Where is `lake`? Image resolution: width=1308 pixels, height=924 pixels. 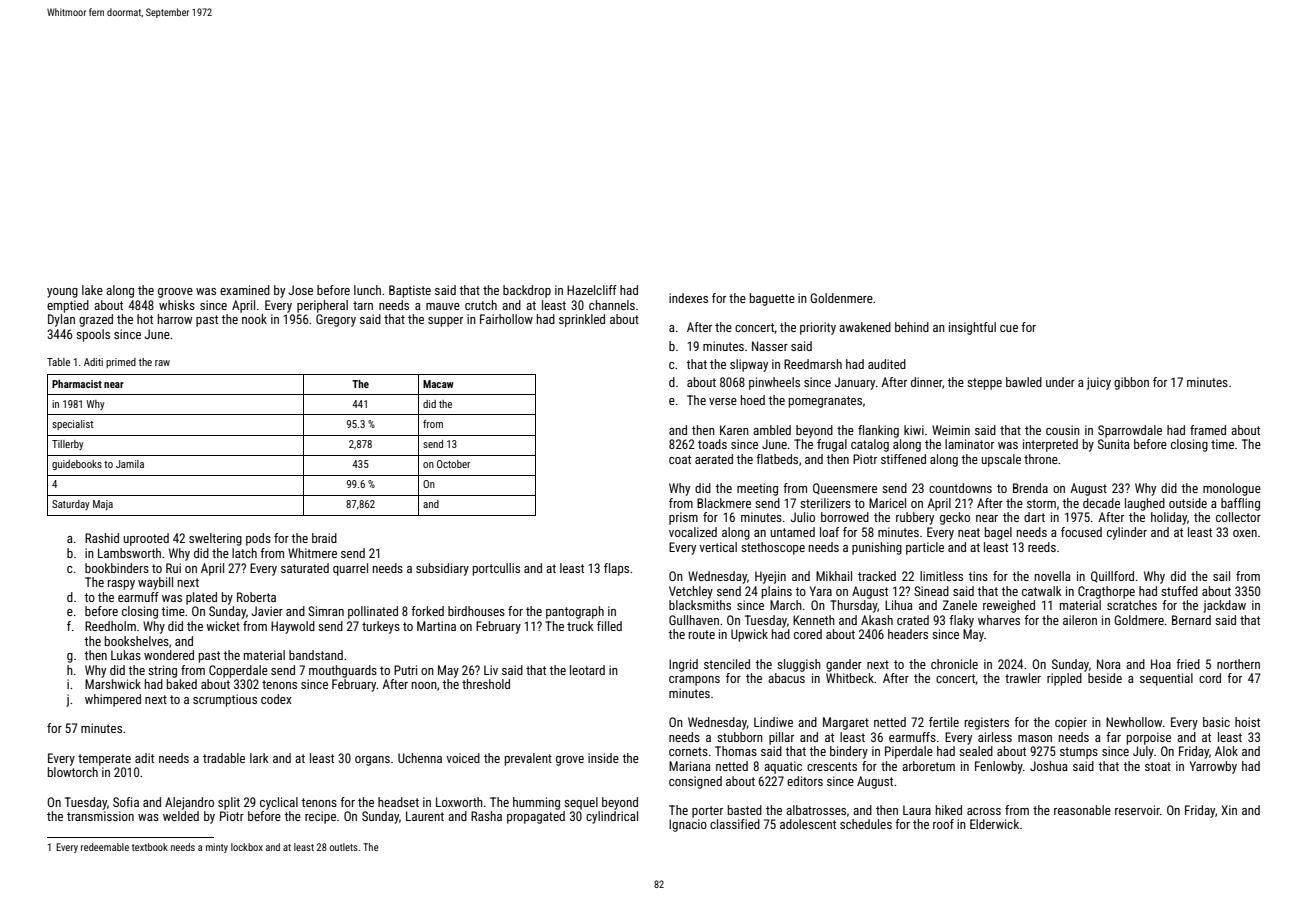 lake is located at coordinates (92, 290).
